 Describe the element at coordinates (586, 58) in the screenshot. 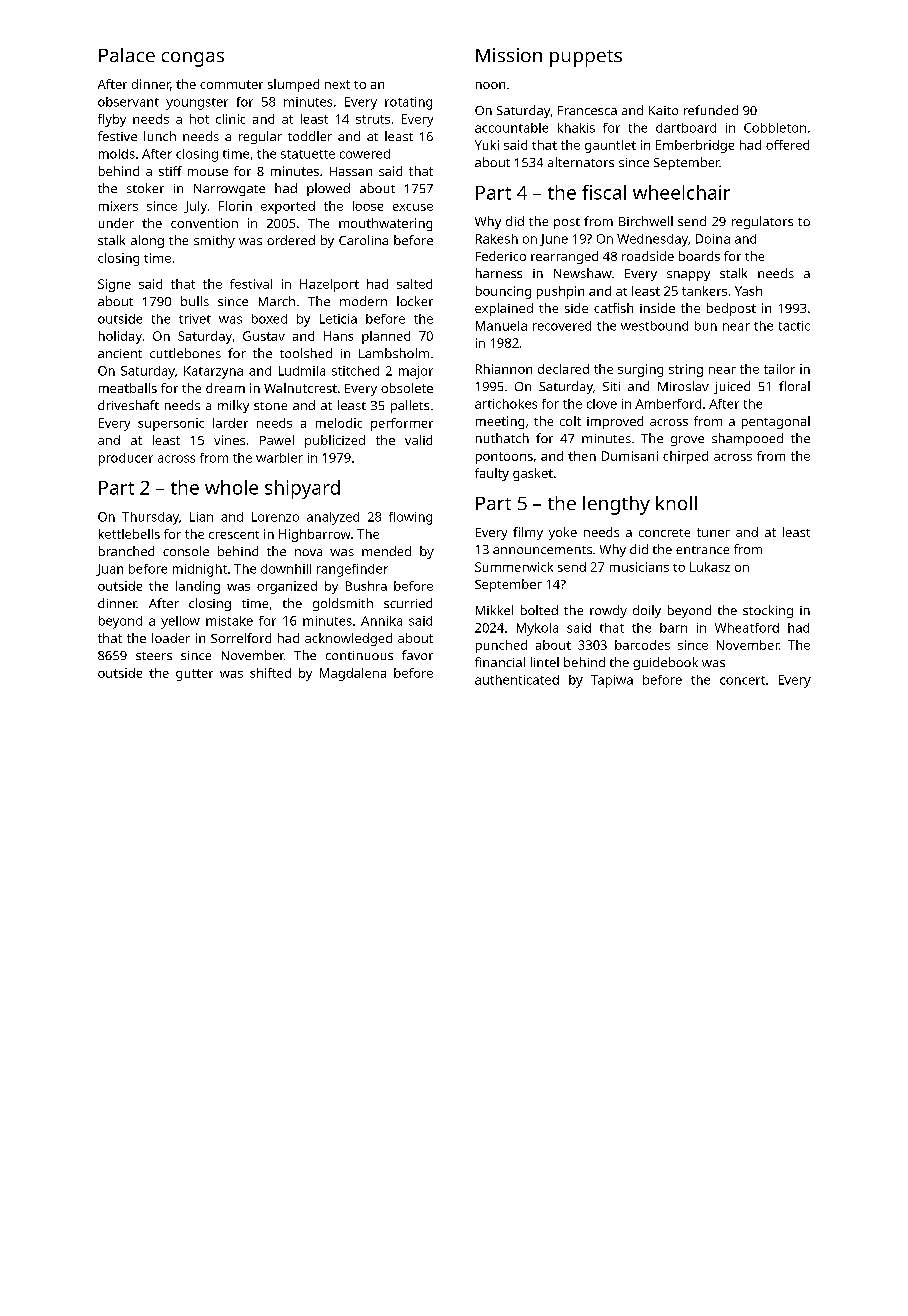

I see `puppets` at that location.
